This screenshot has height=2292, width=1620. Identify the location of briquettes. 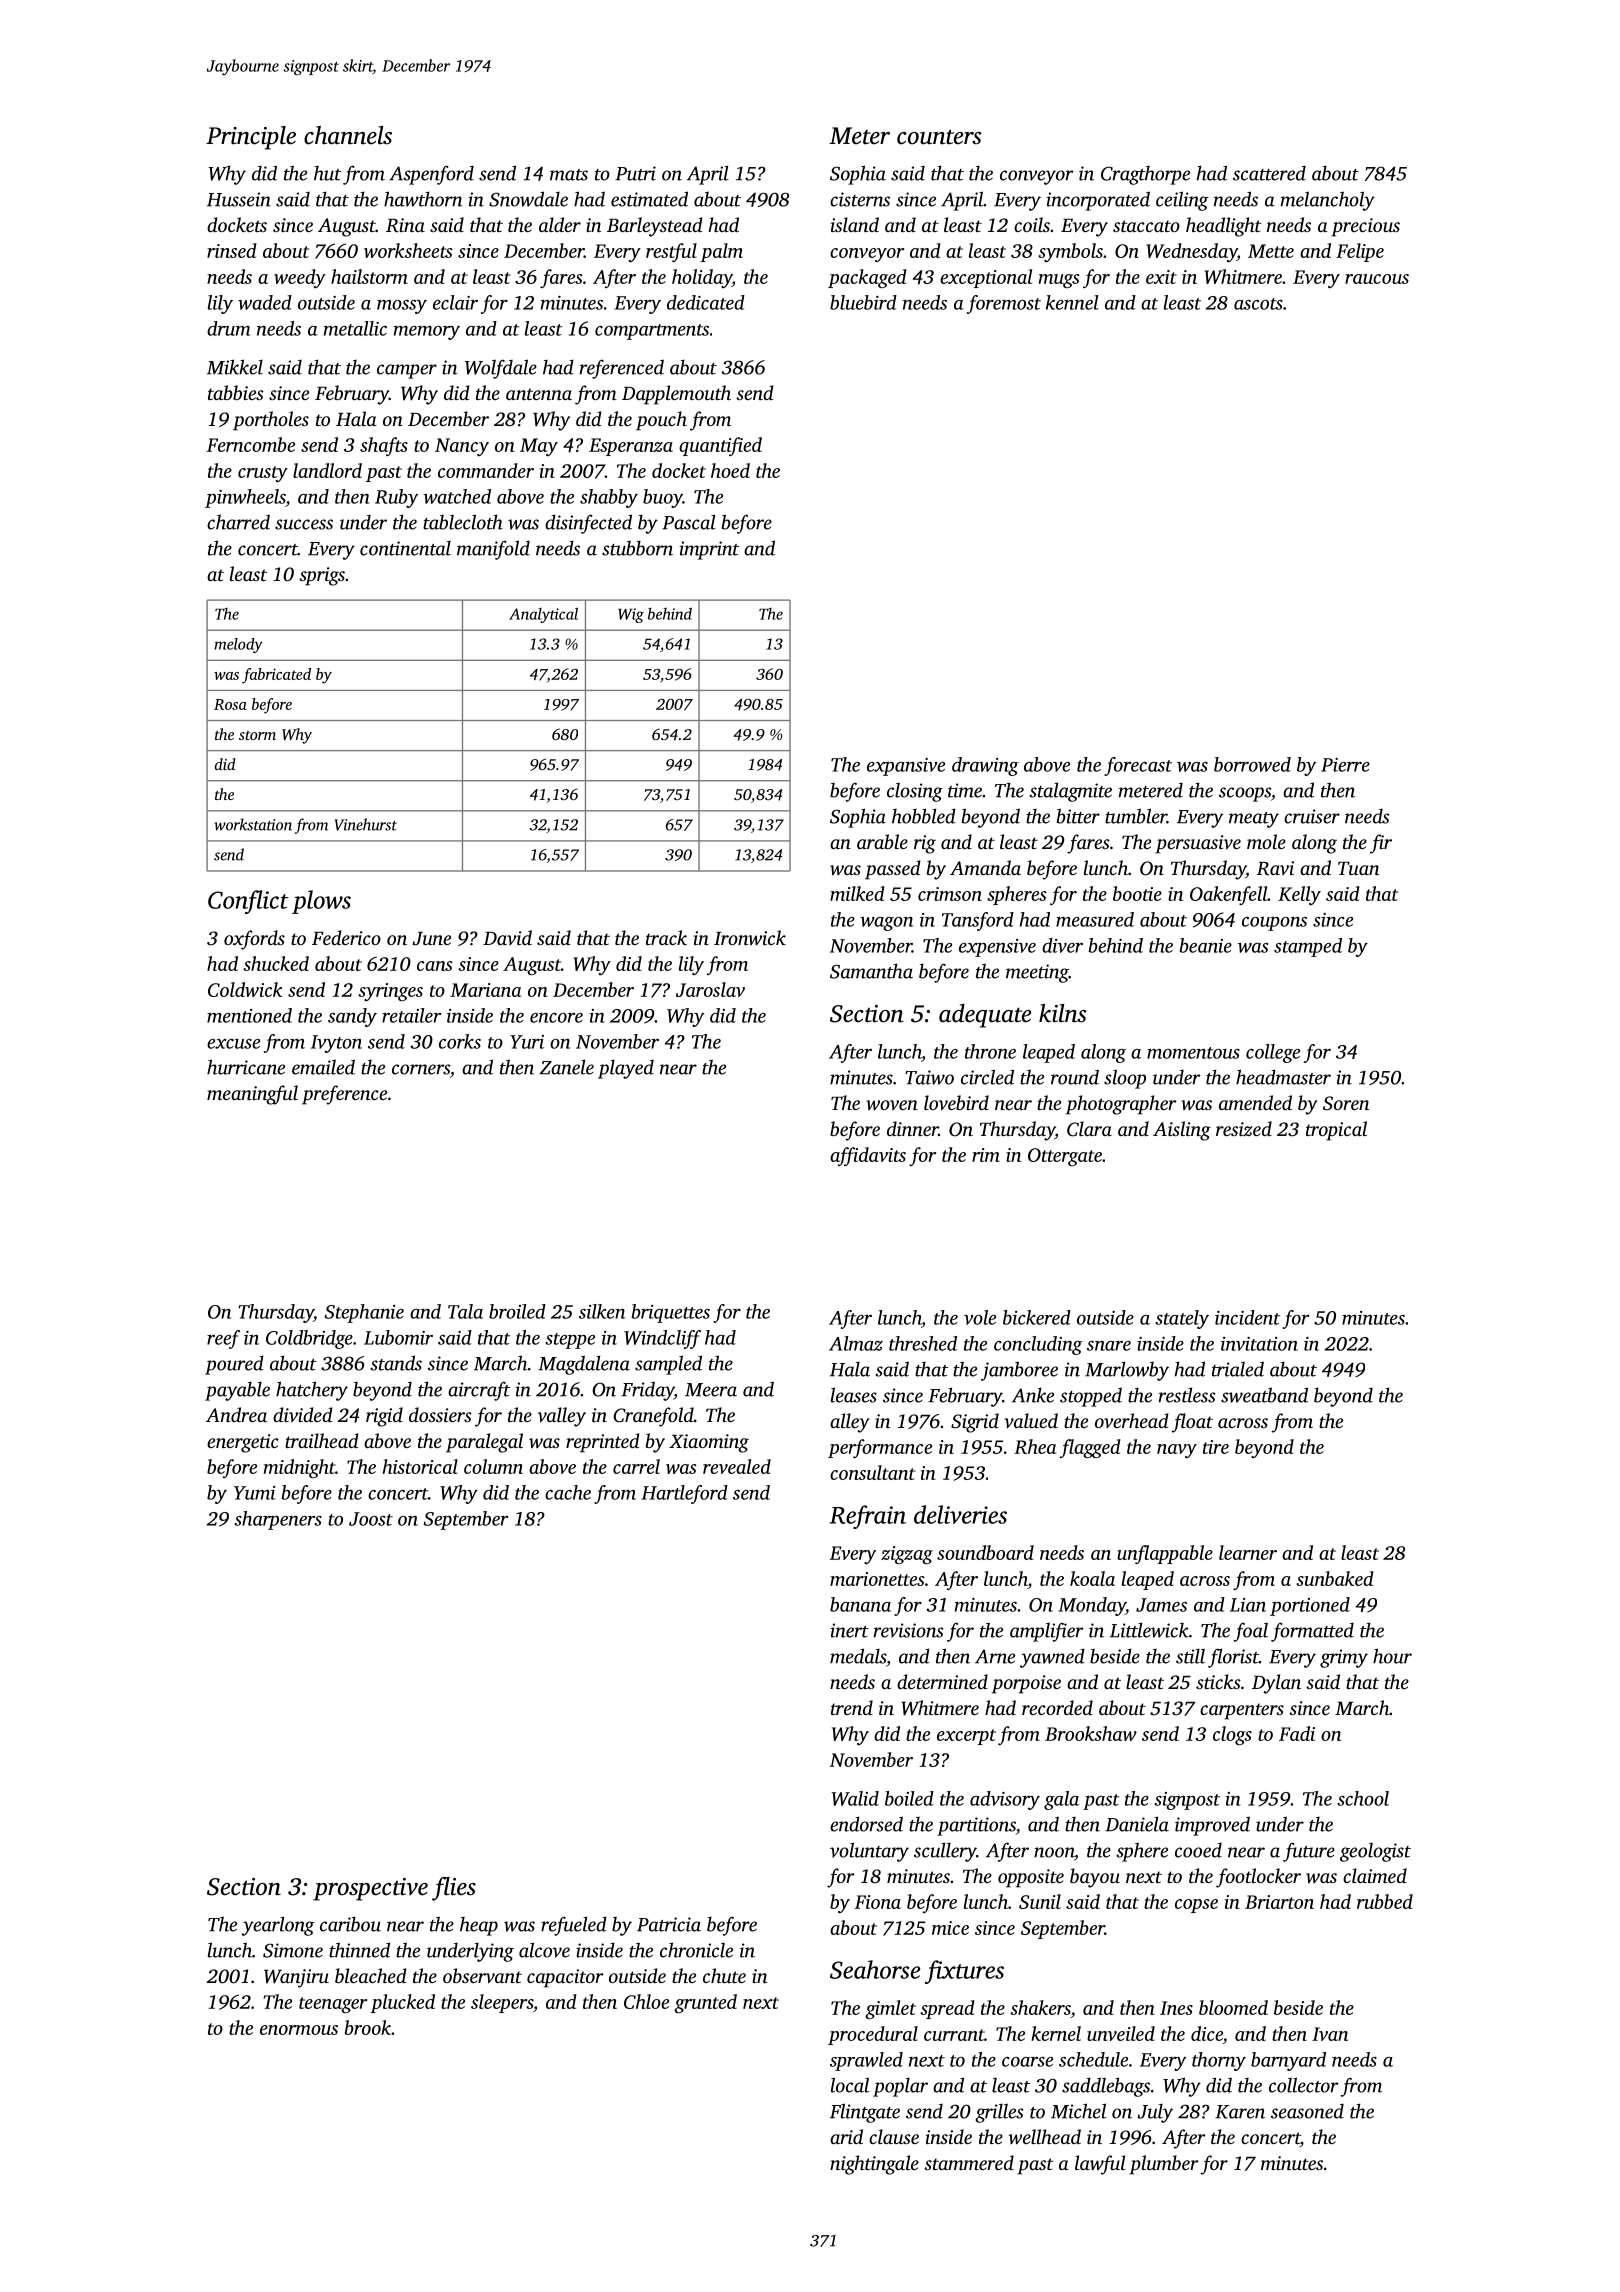
(670, 1313).
